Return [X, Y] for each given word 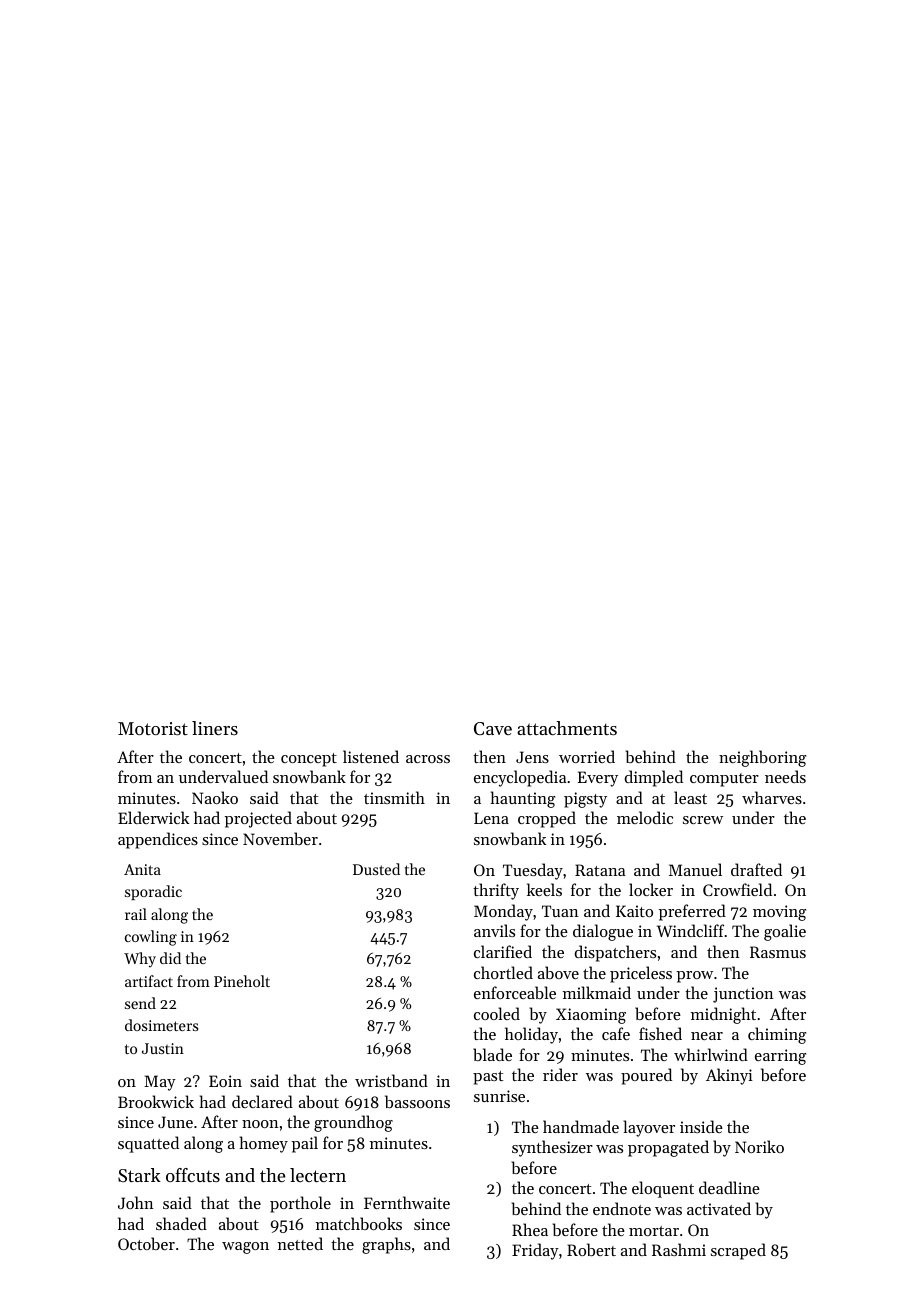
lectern [318, 1175]
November [280, 838]
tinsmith [394, 797]
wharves [772, 797]
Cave [493, 728]
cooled [497, 1013]
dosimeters [162, 1025]
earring [780, 1057]
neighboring [762, 758]
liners [215, 728]
